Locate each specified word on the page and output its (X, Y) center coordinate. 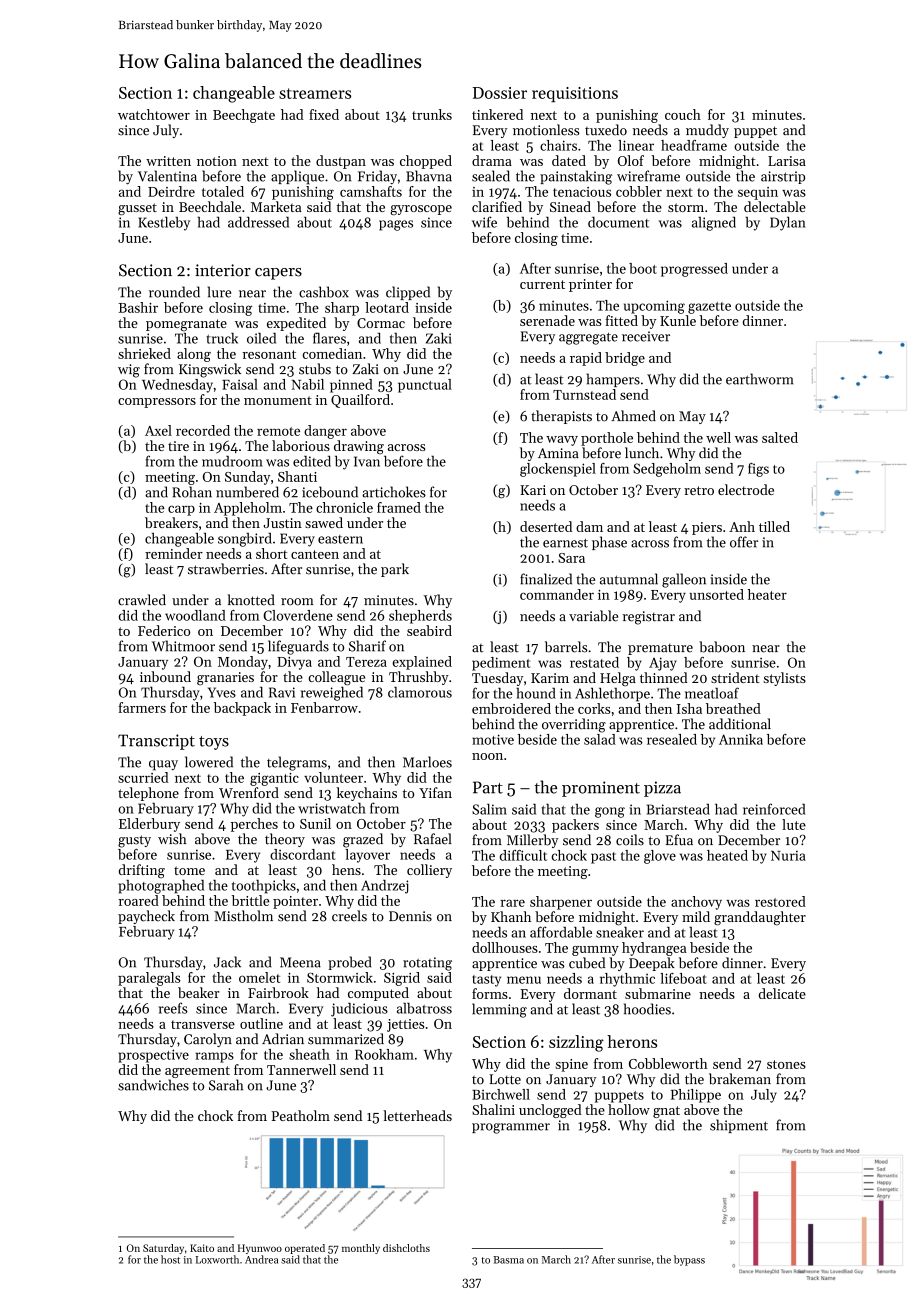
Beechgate (244, 116)
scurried (143, 777)
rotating (427, 964)
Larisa (787, 161)
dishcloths (406, 1248)
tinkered (497, 114)
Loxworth (217, 1259)
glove (660, 857)
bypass (689, 1260)
